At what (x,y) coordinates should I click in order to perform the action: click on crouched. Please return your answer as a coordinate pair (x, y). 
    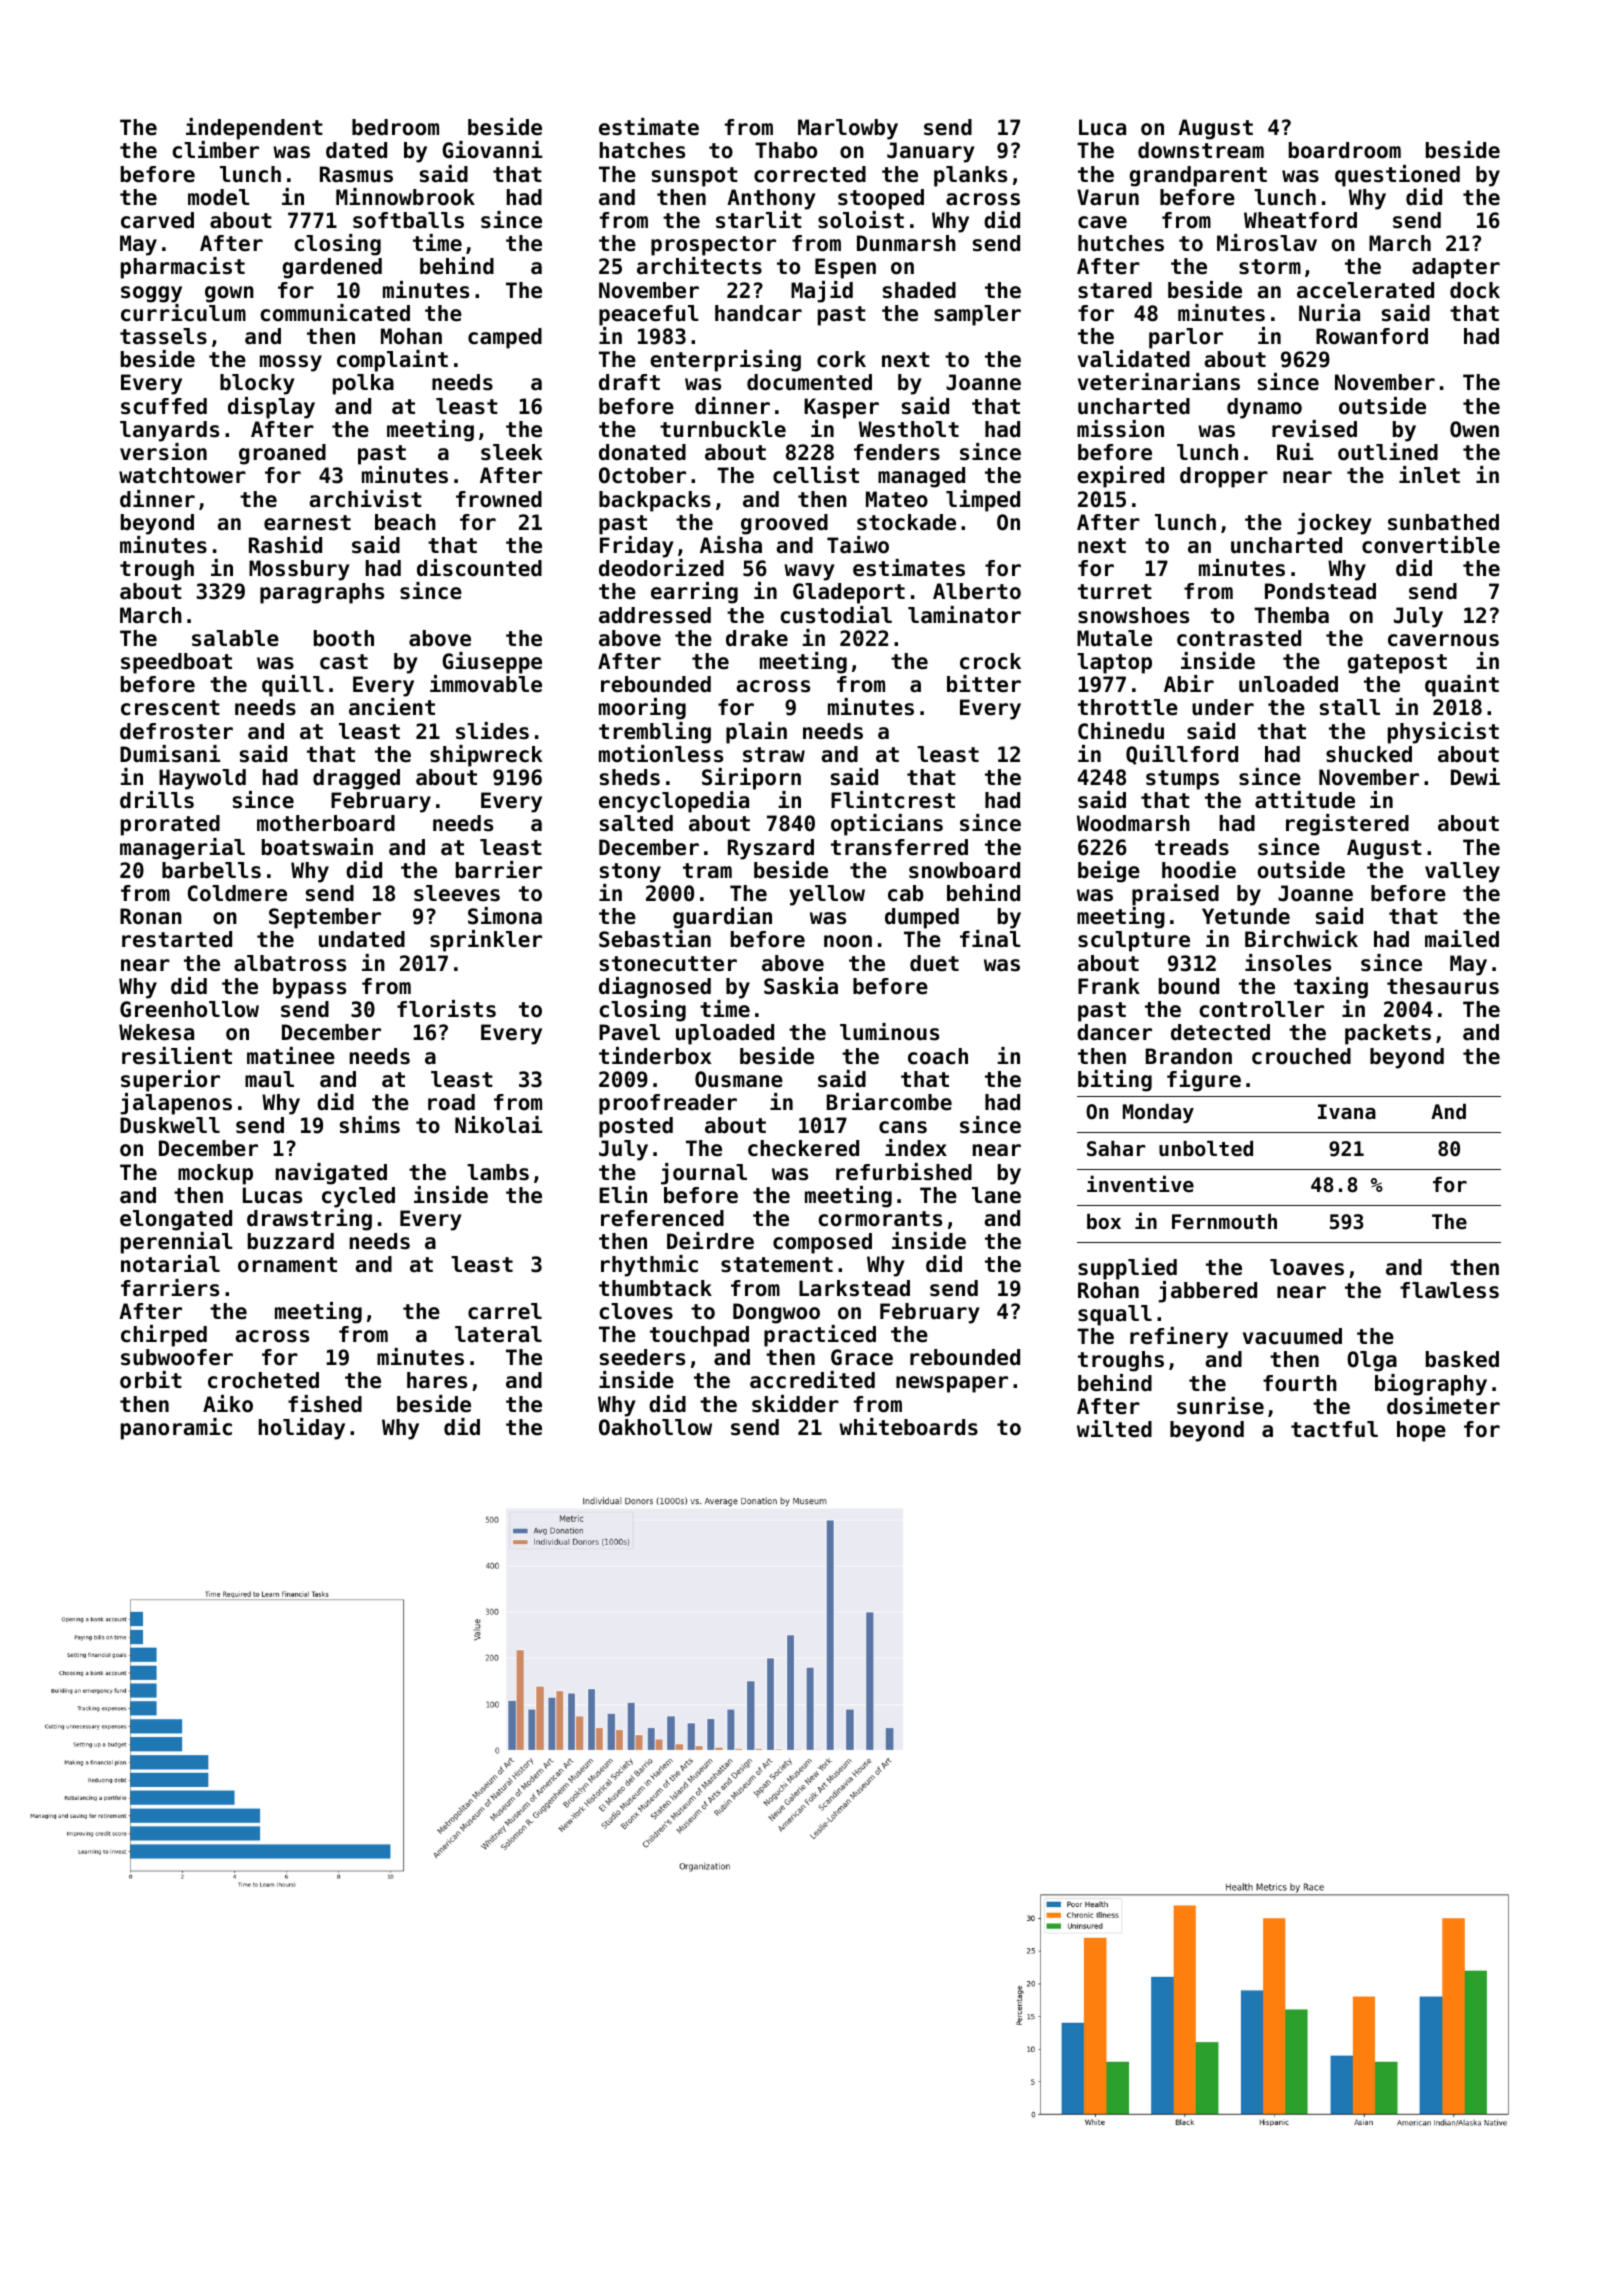
    Looking at the image, I should click on (1301, 1056).
